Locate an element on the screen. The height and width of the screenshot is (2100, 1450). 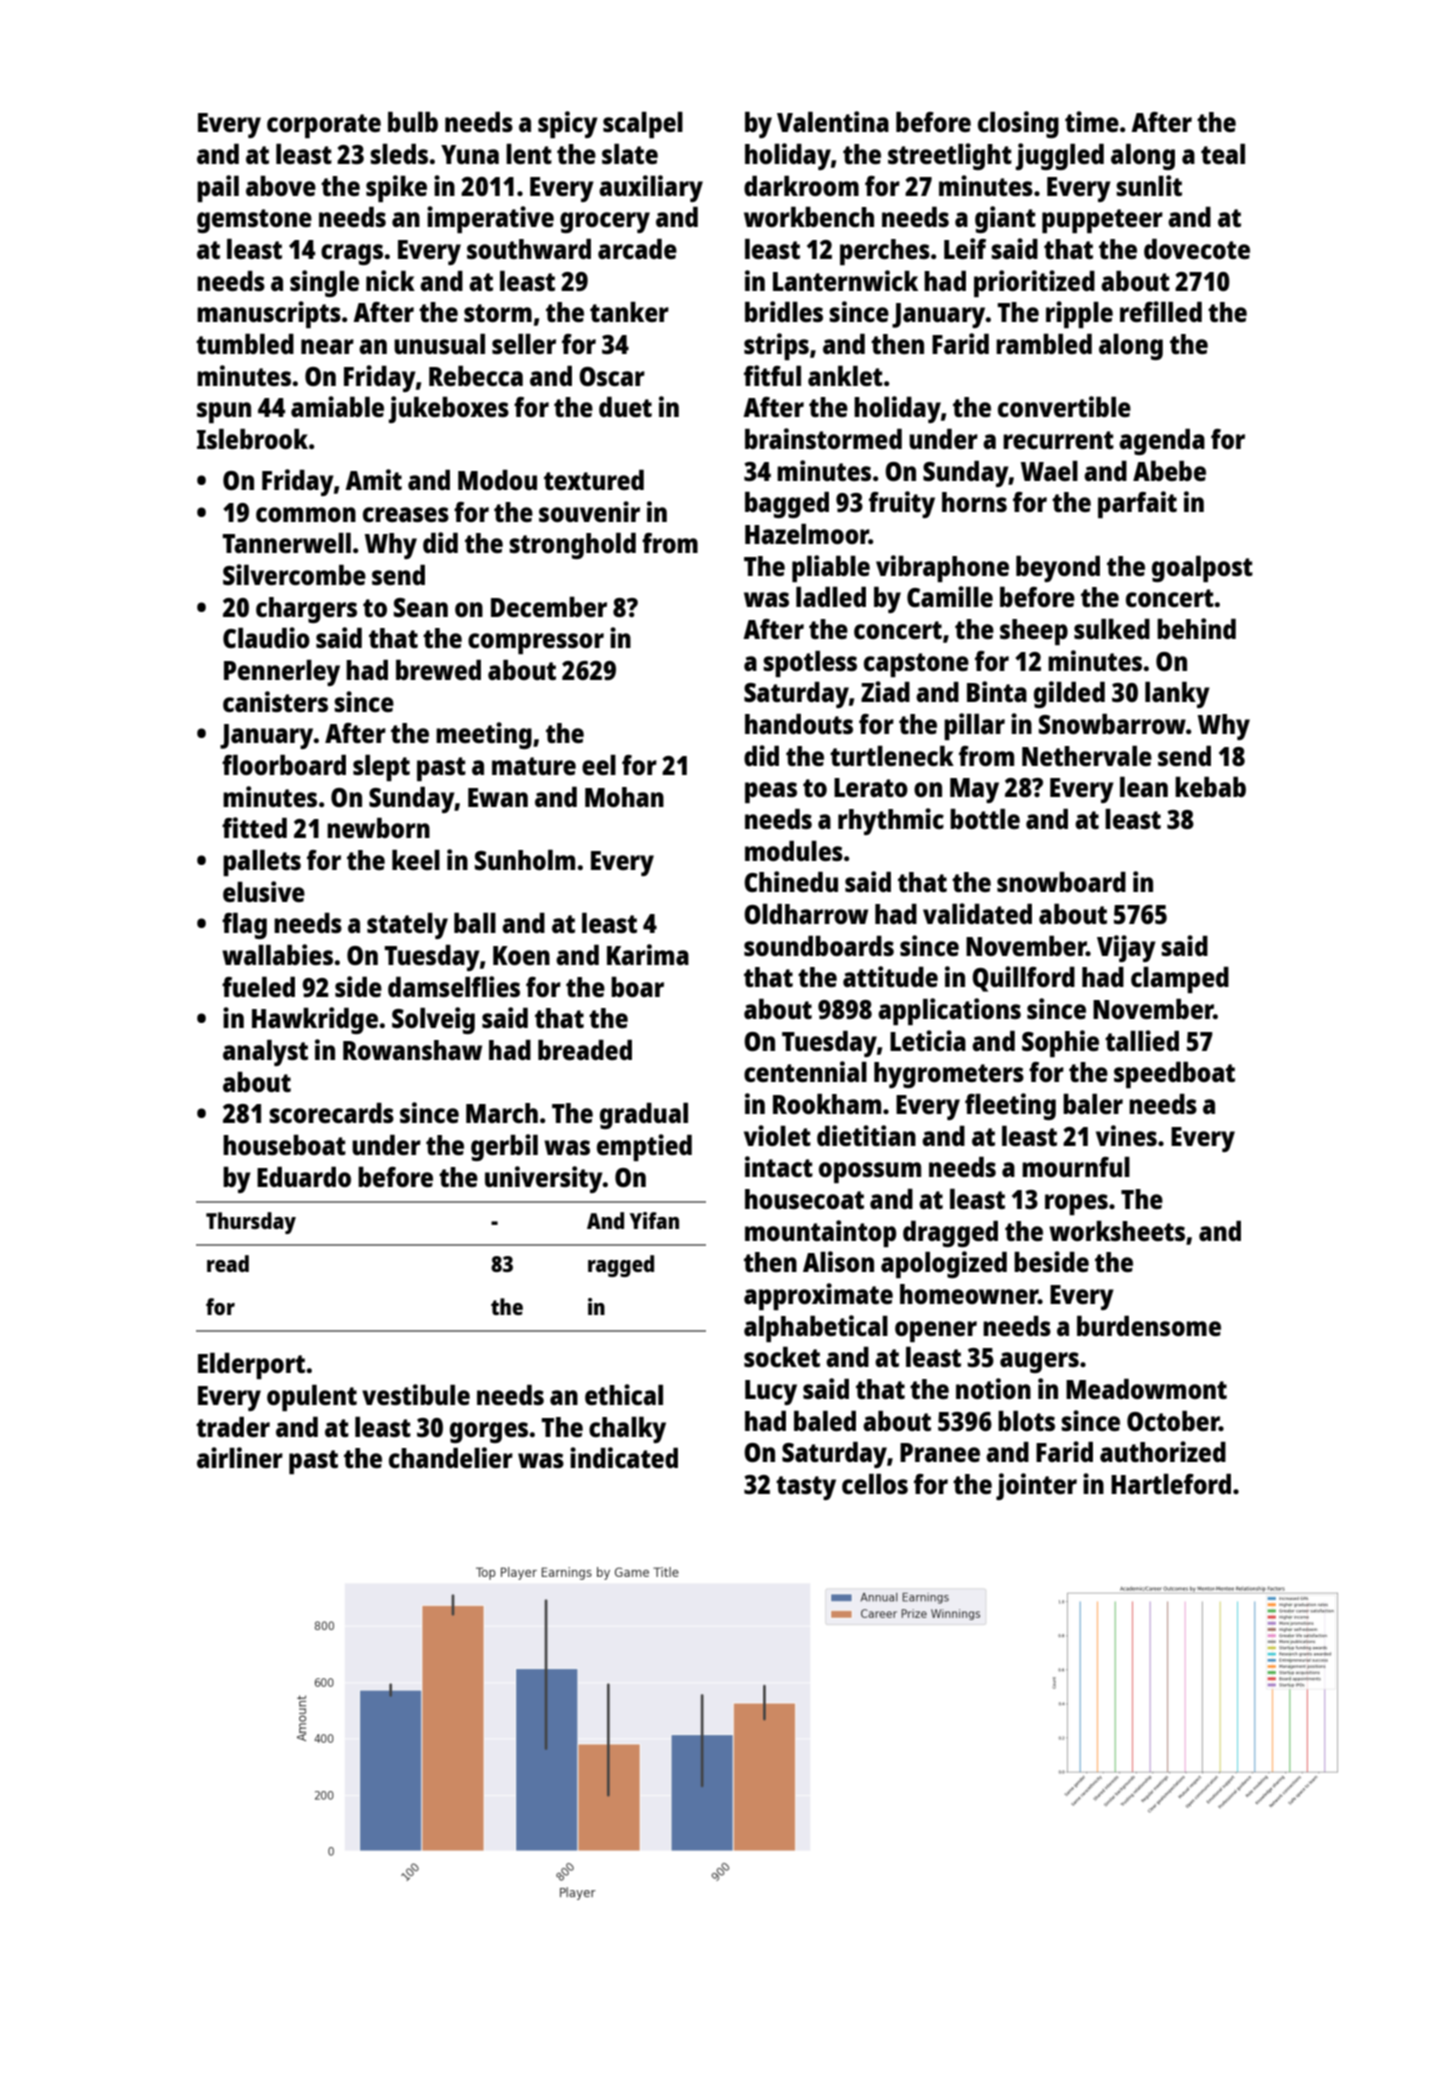
trader is located at coordinates (233, 1427).
